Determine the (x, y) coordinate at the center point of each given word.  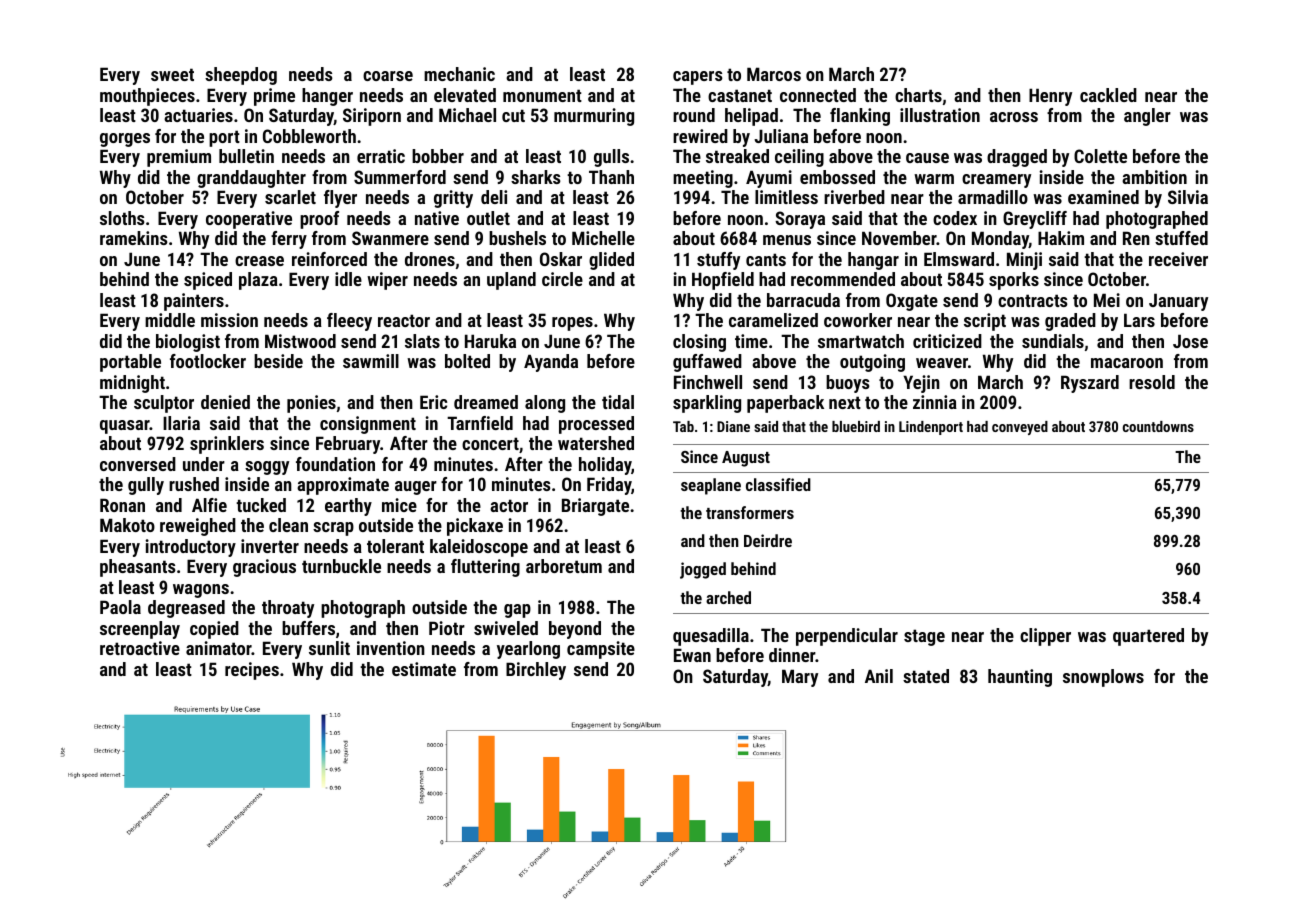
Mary (800, 678)
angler (1147, 117)
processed (596, 425)
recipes (252, 671)
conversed (138, 464)
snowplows (1103, 678)
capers (698, 78)
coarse (388, 76)
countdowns (1158, 426)
